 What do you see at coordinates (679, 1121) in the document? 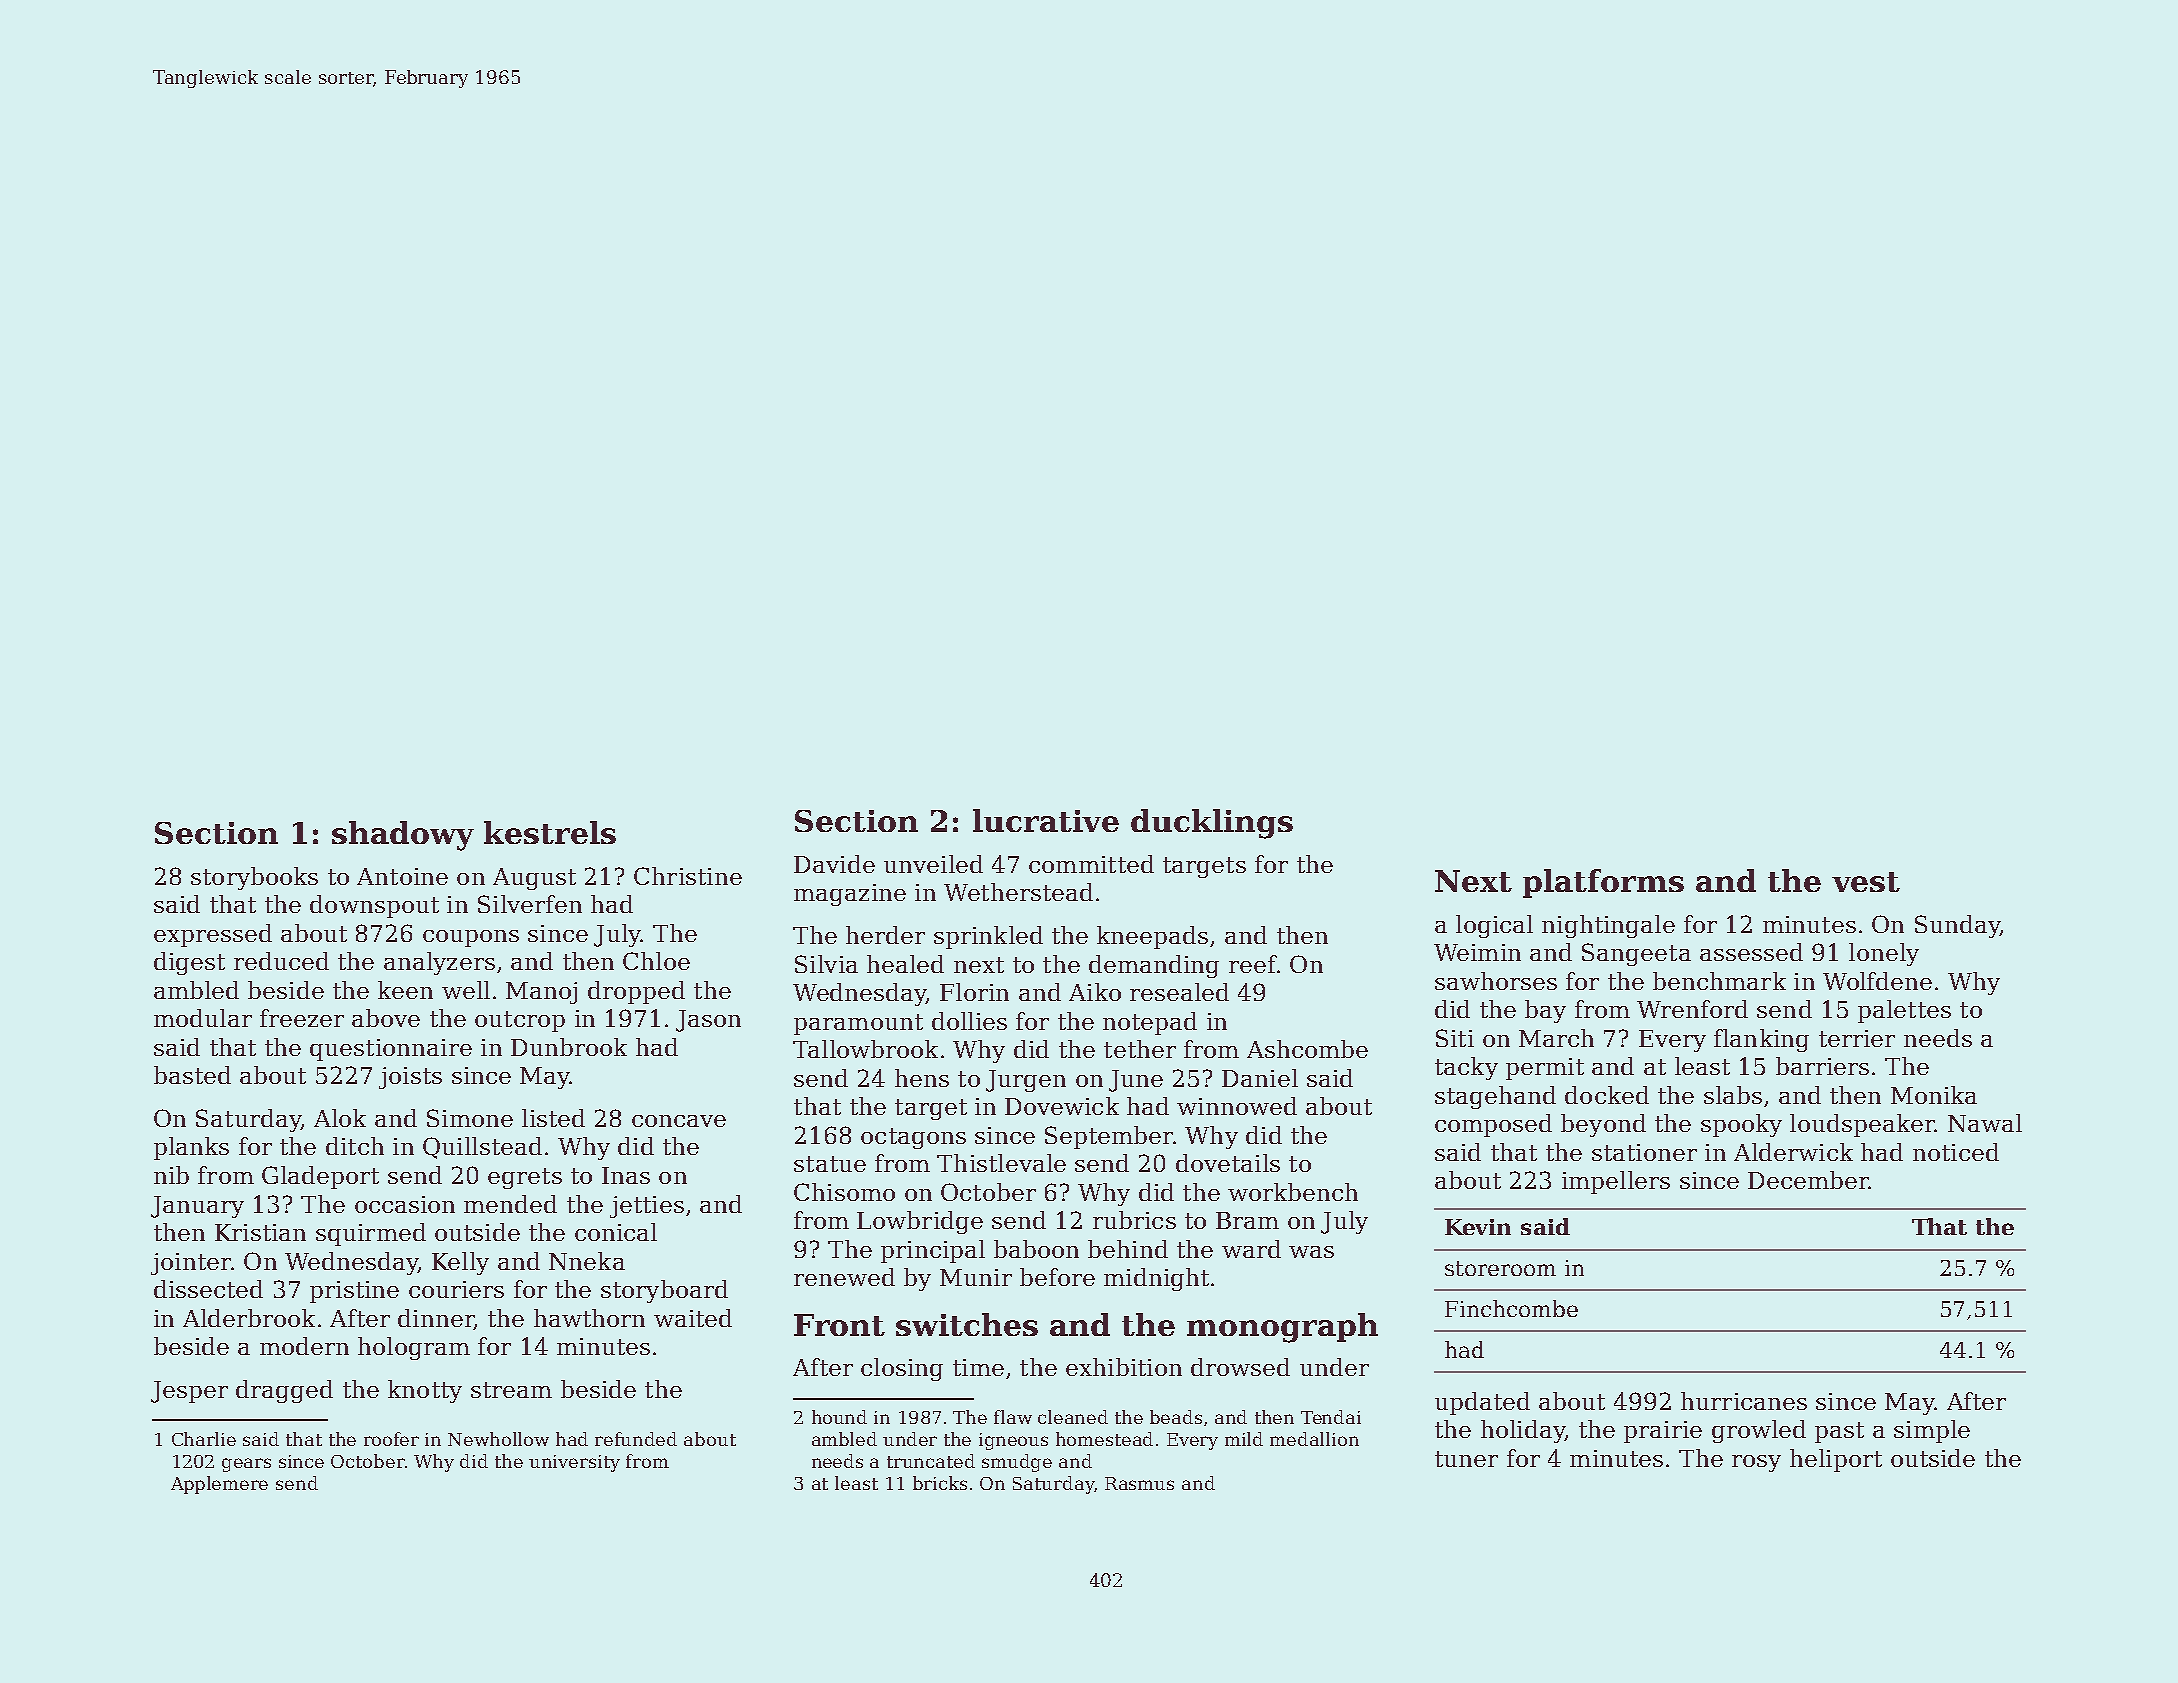
I see `concave` at bounding box center [679, 1121].
